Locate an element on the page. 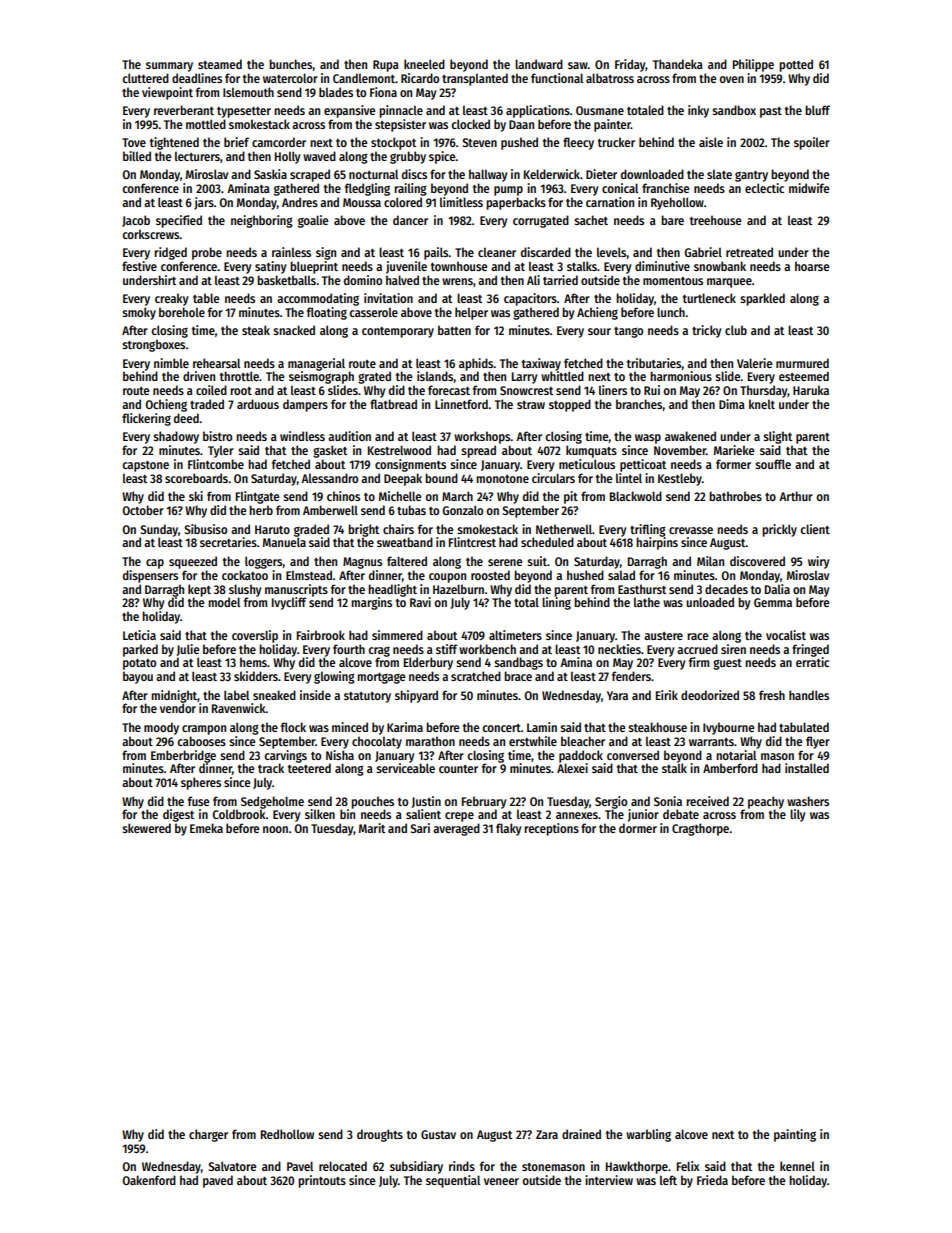 Image resolution: width=952 pixels, height=1233 pixels. printouts is located at coordinates (322, 1181).
